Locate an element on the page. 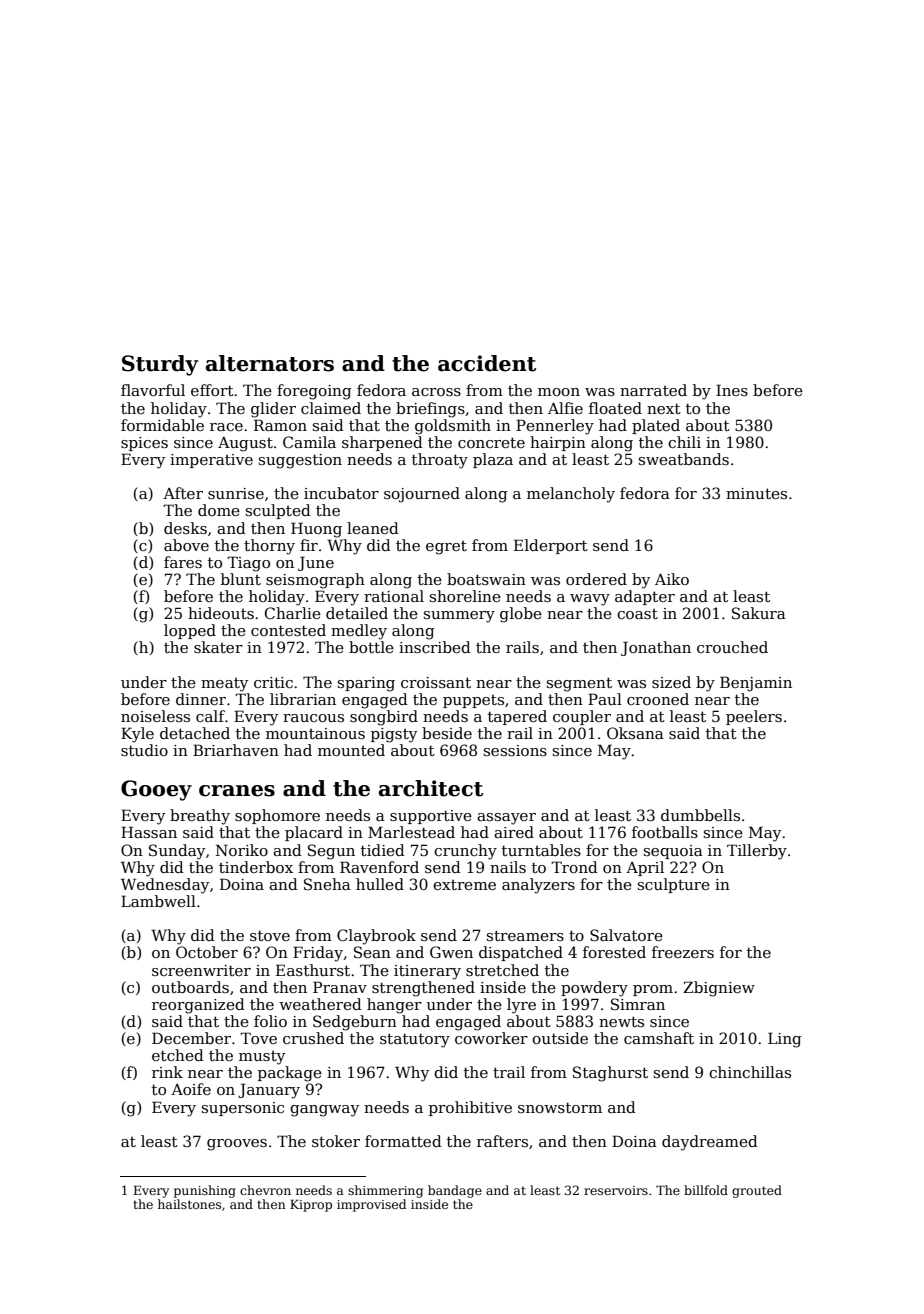 The image size is (924, 1314). stoker is located at coordinates (336, 1141).
